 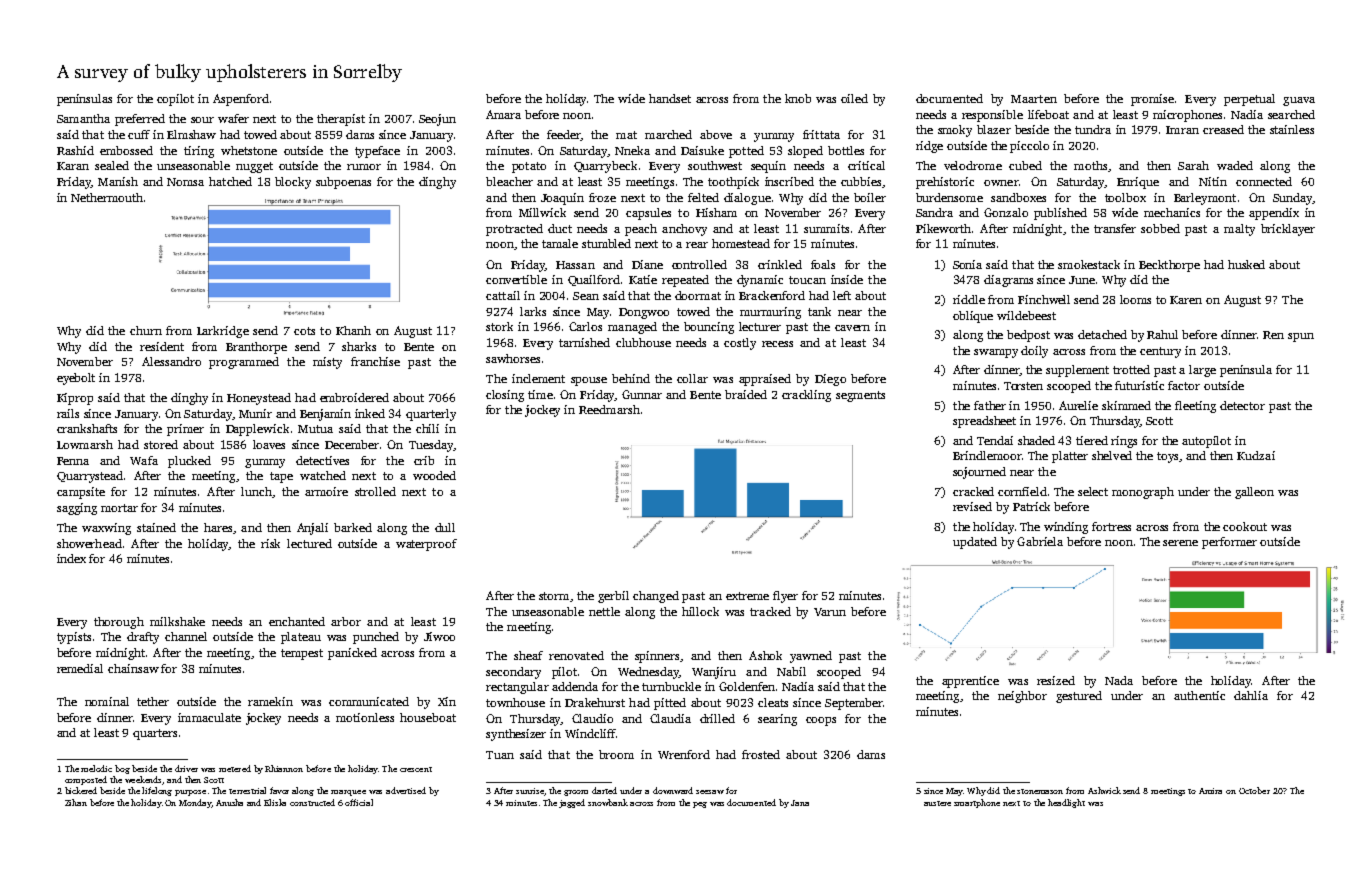 What do you see at coordinates (821, 721) in the screenshot?
I see `coops` at bounding box center [821, 721].
